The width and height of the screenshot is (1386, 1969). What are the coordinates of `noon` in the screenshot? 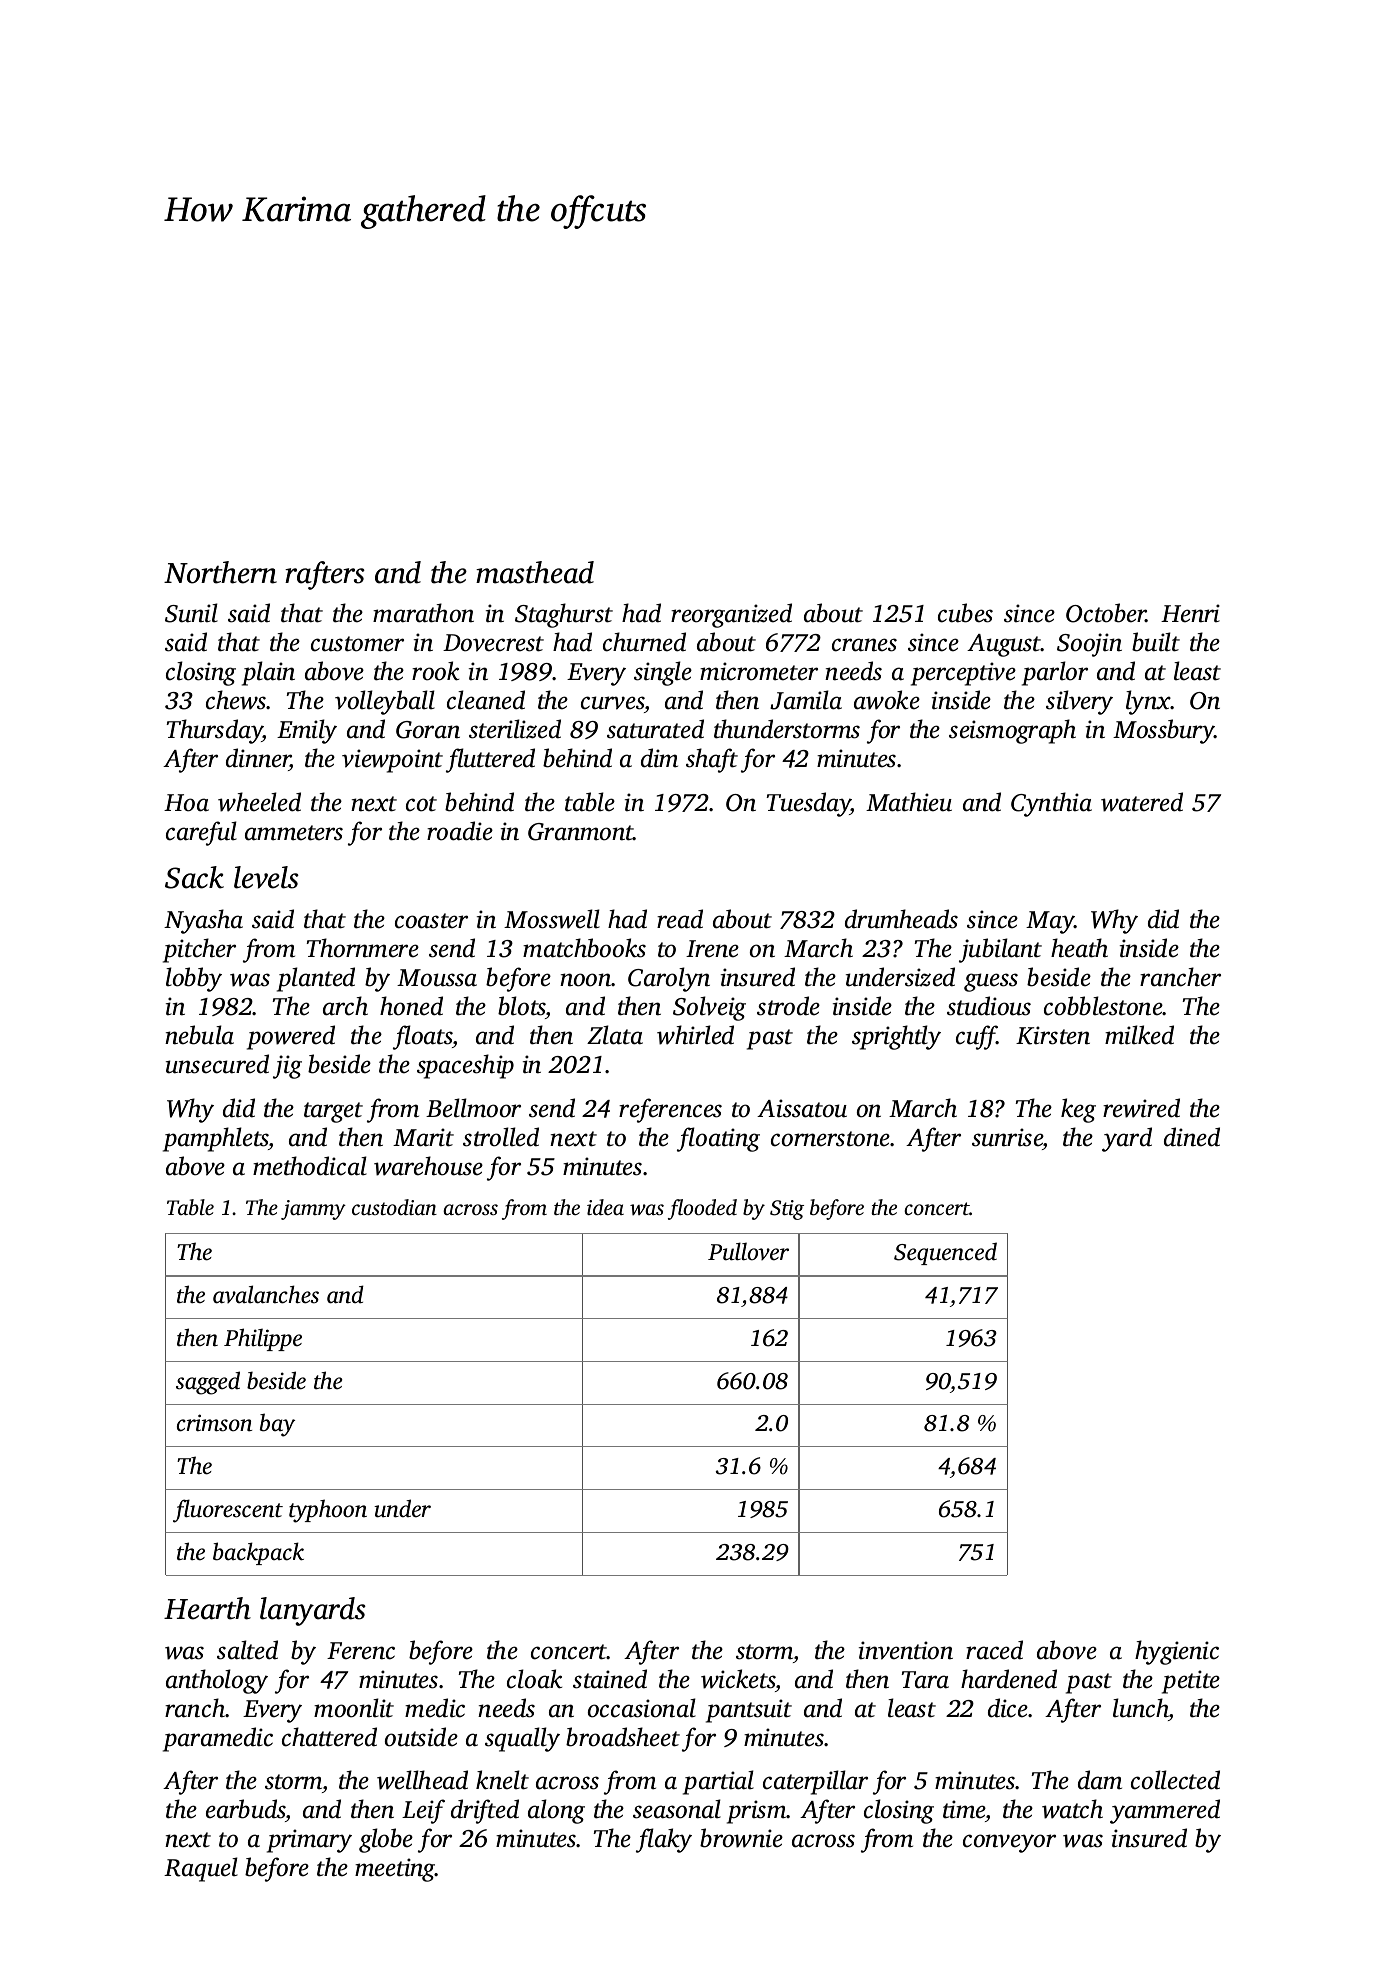 It's located at (586, 980).
